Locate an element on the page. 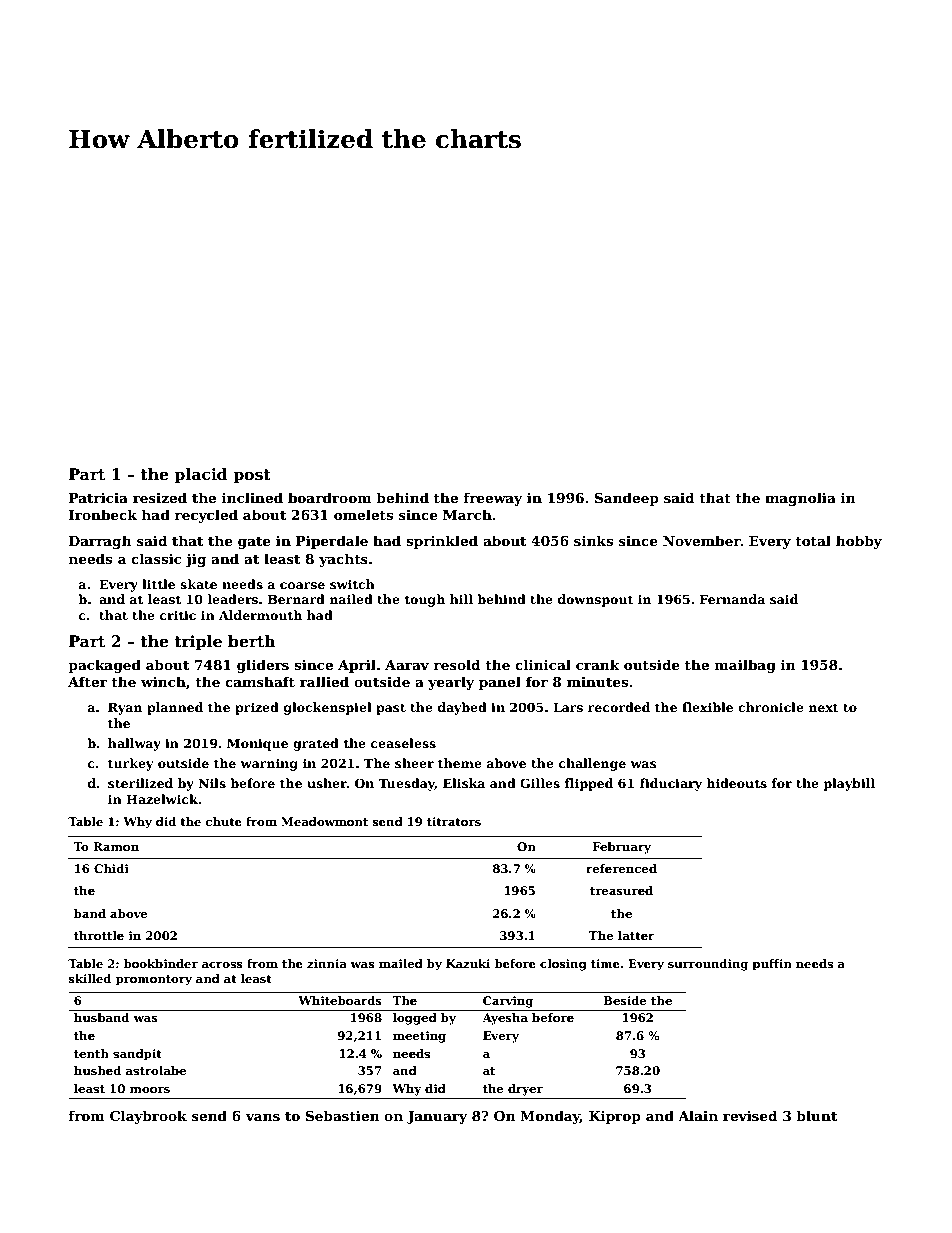 The height and width of the document is (1233, 952). sandpit is located at coordinates (137, 1055).
